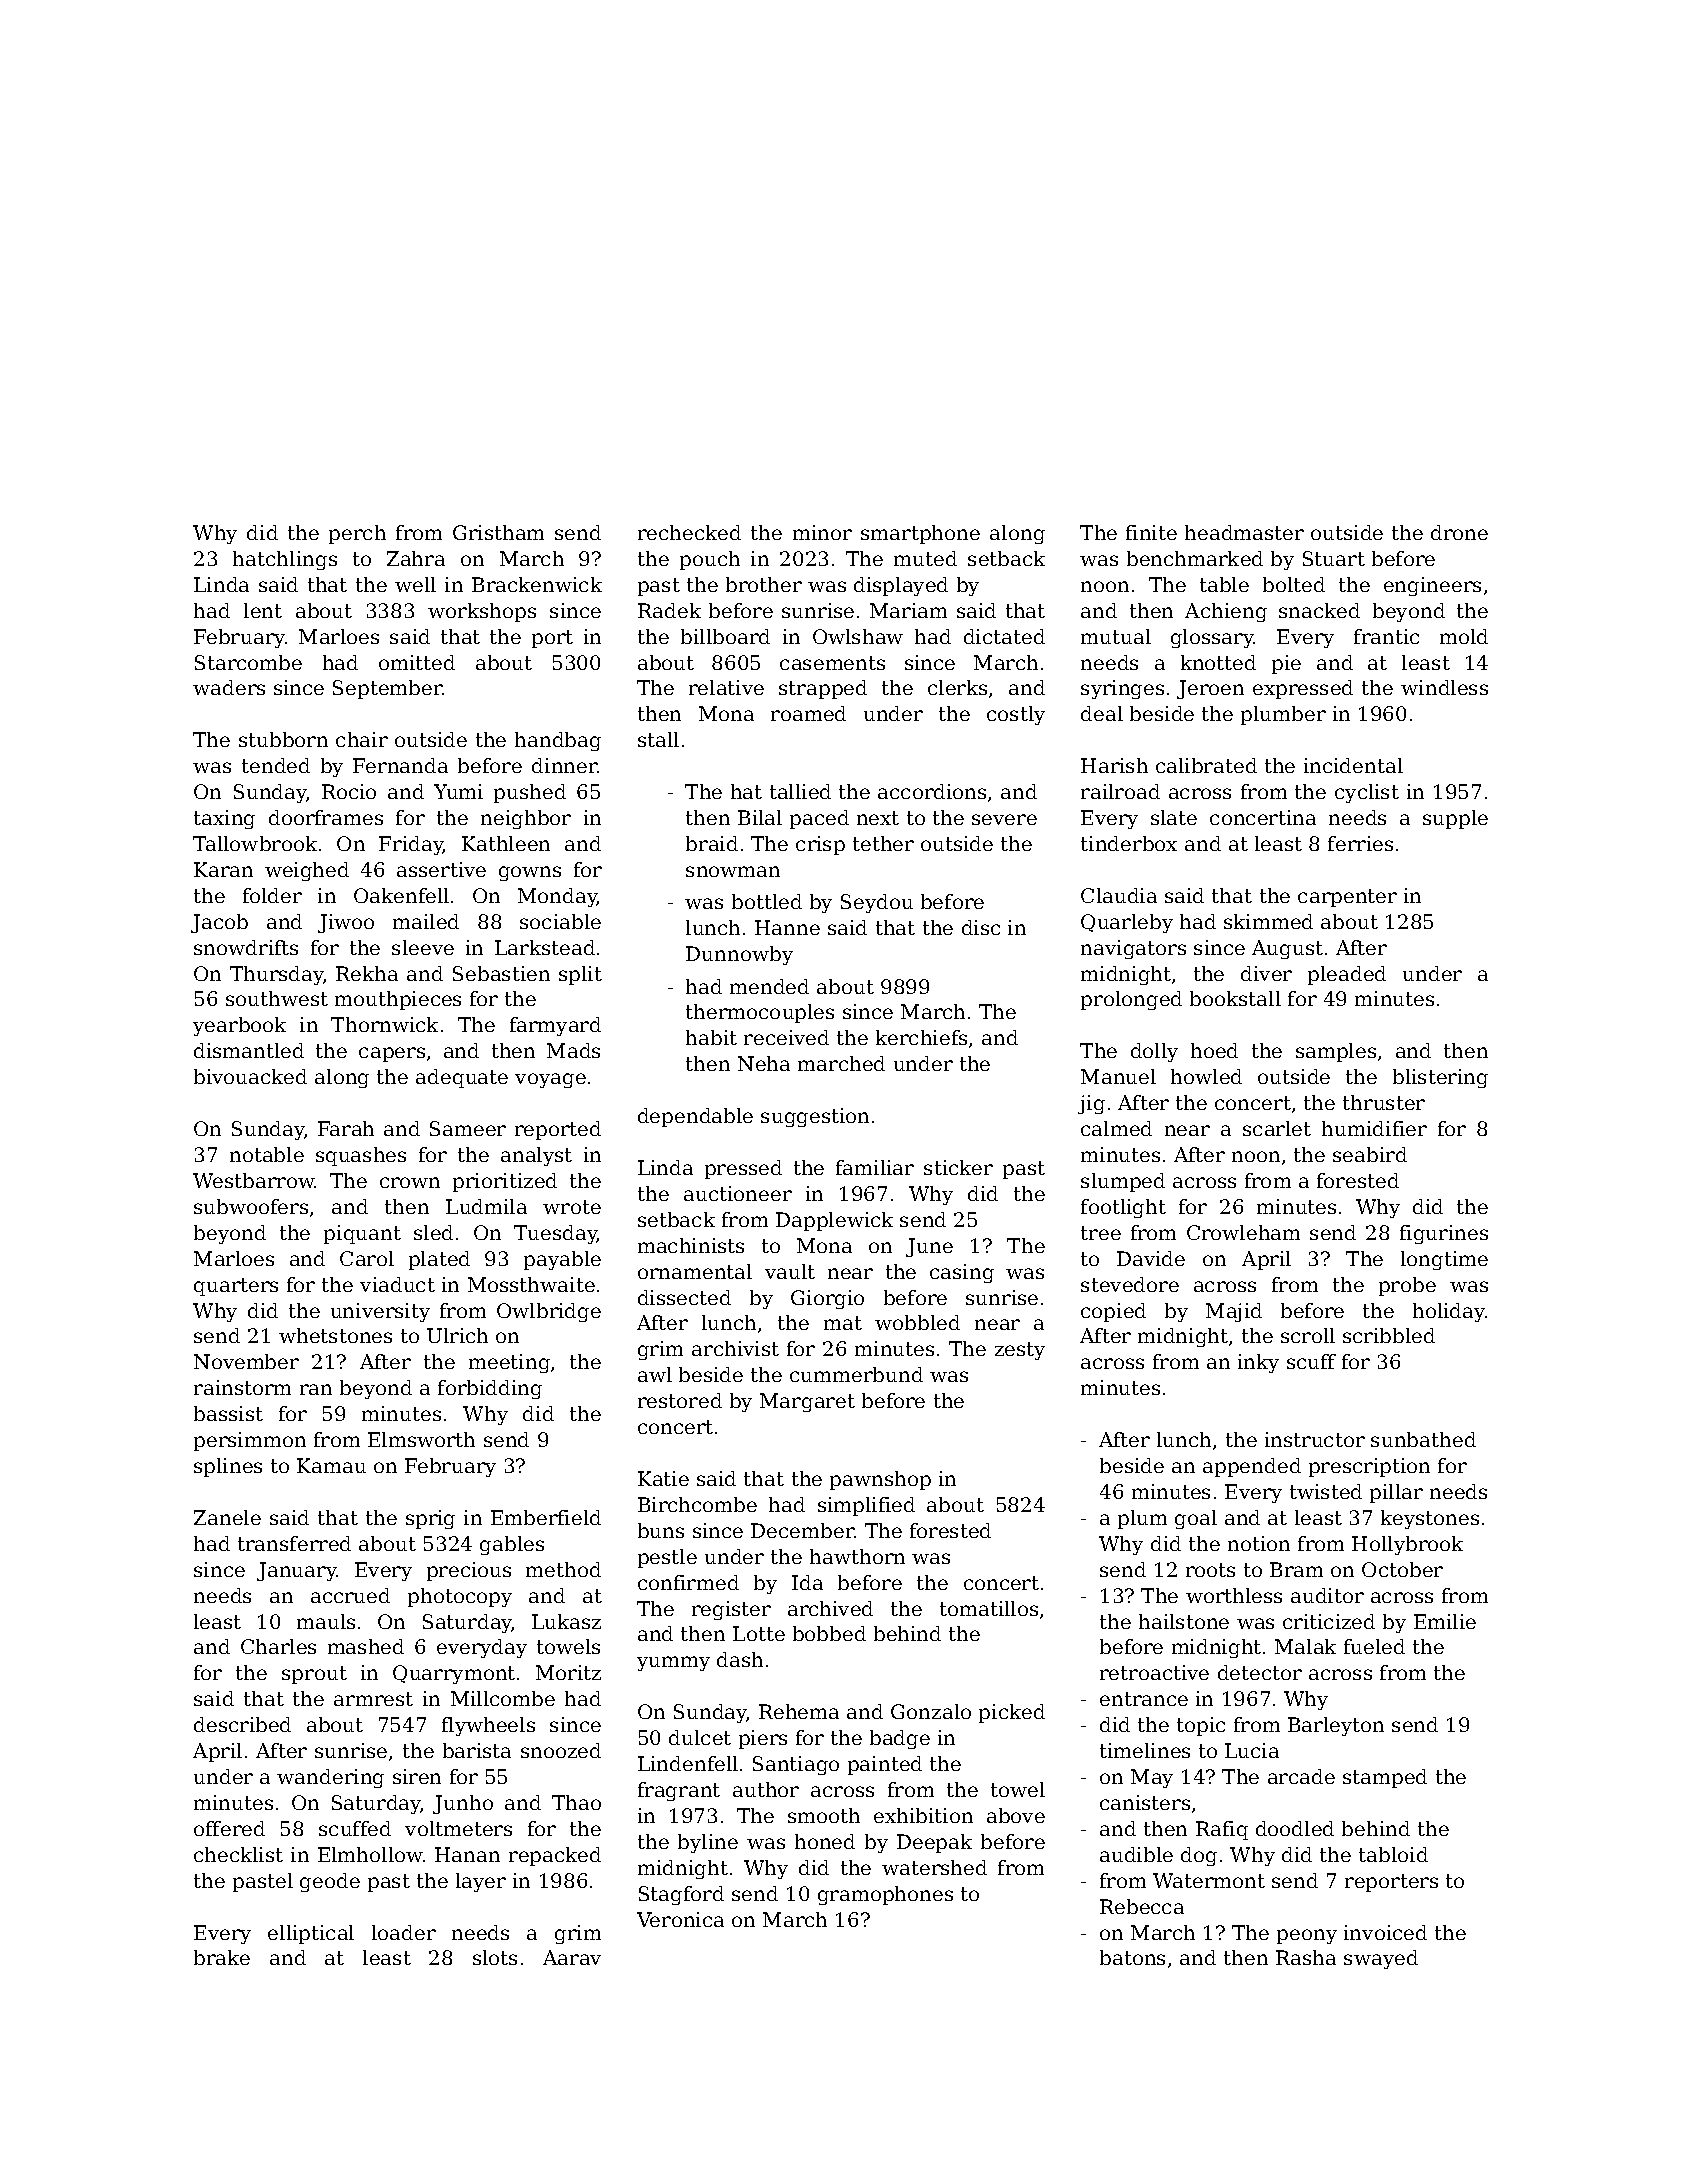 The image size is (1683, 2178). Describe the element at coordinates (858, 636) in the screenshot. I see `Owlshaw` at that location.
